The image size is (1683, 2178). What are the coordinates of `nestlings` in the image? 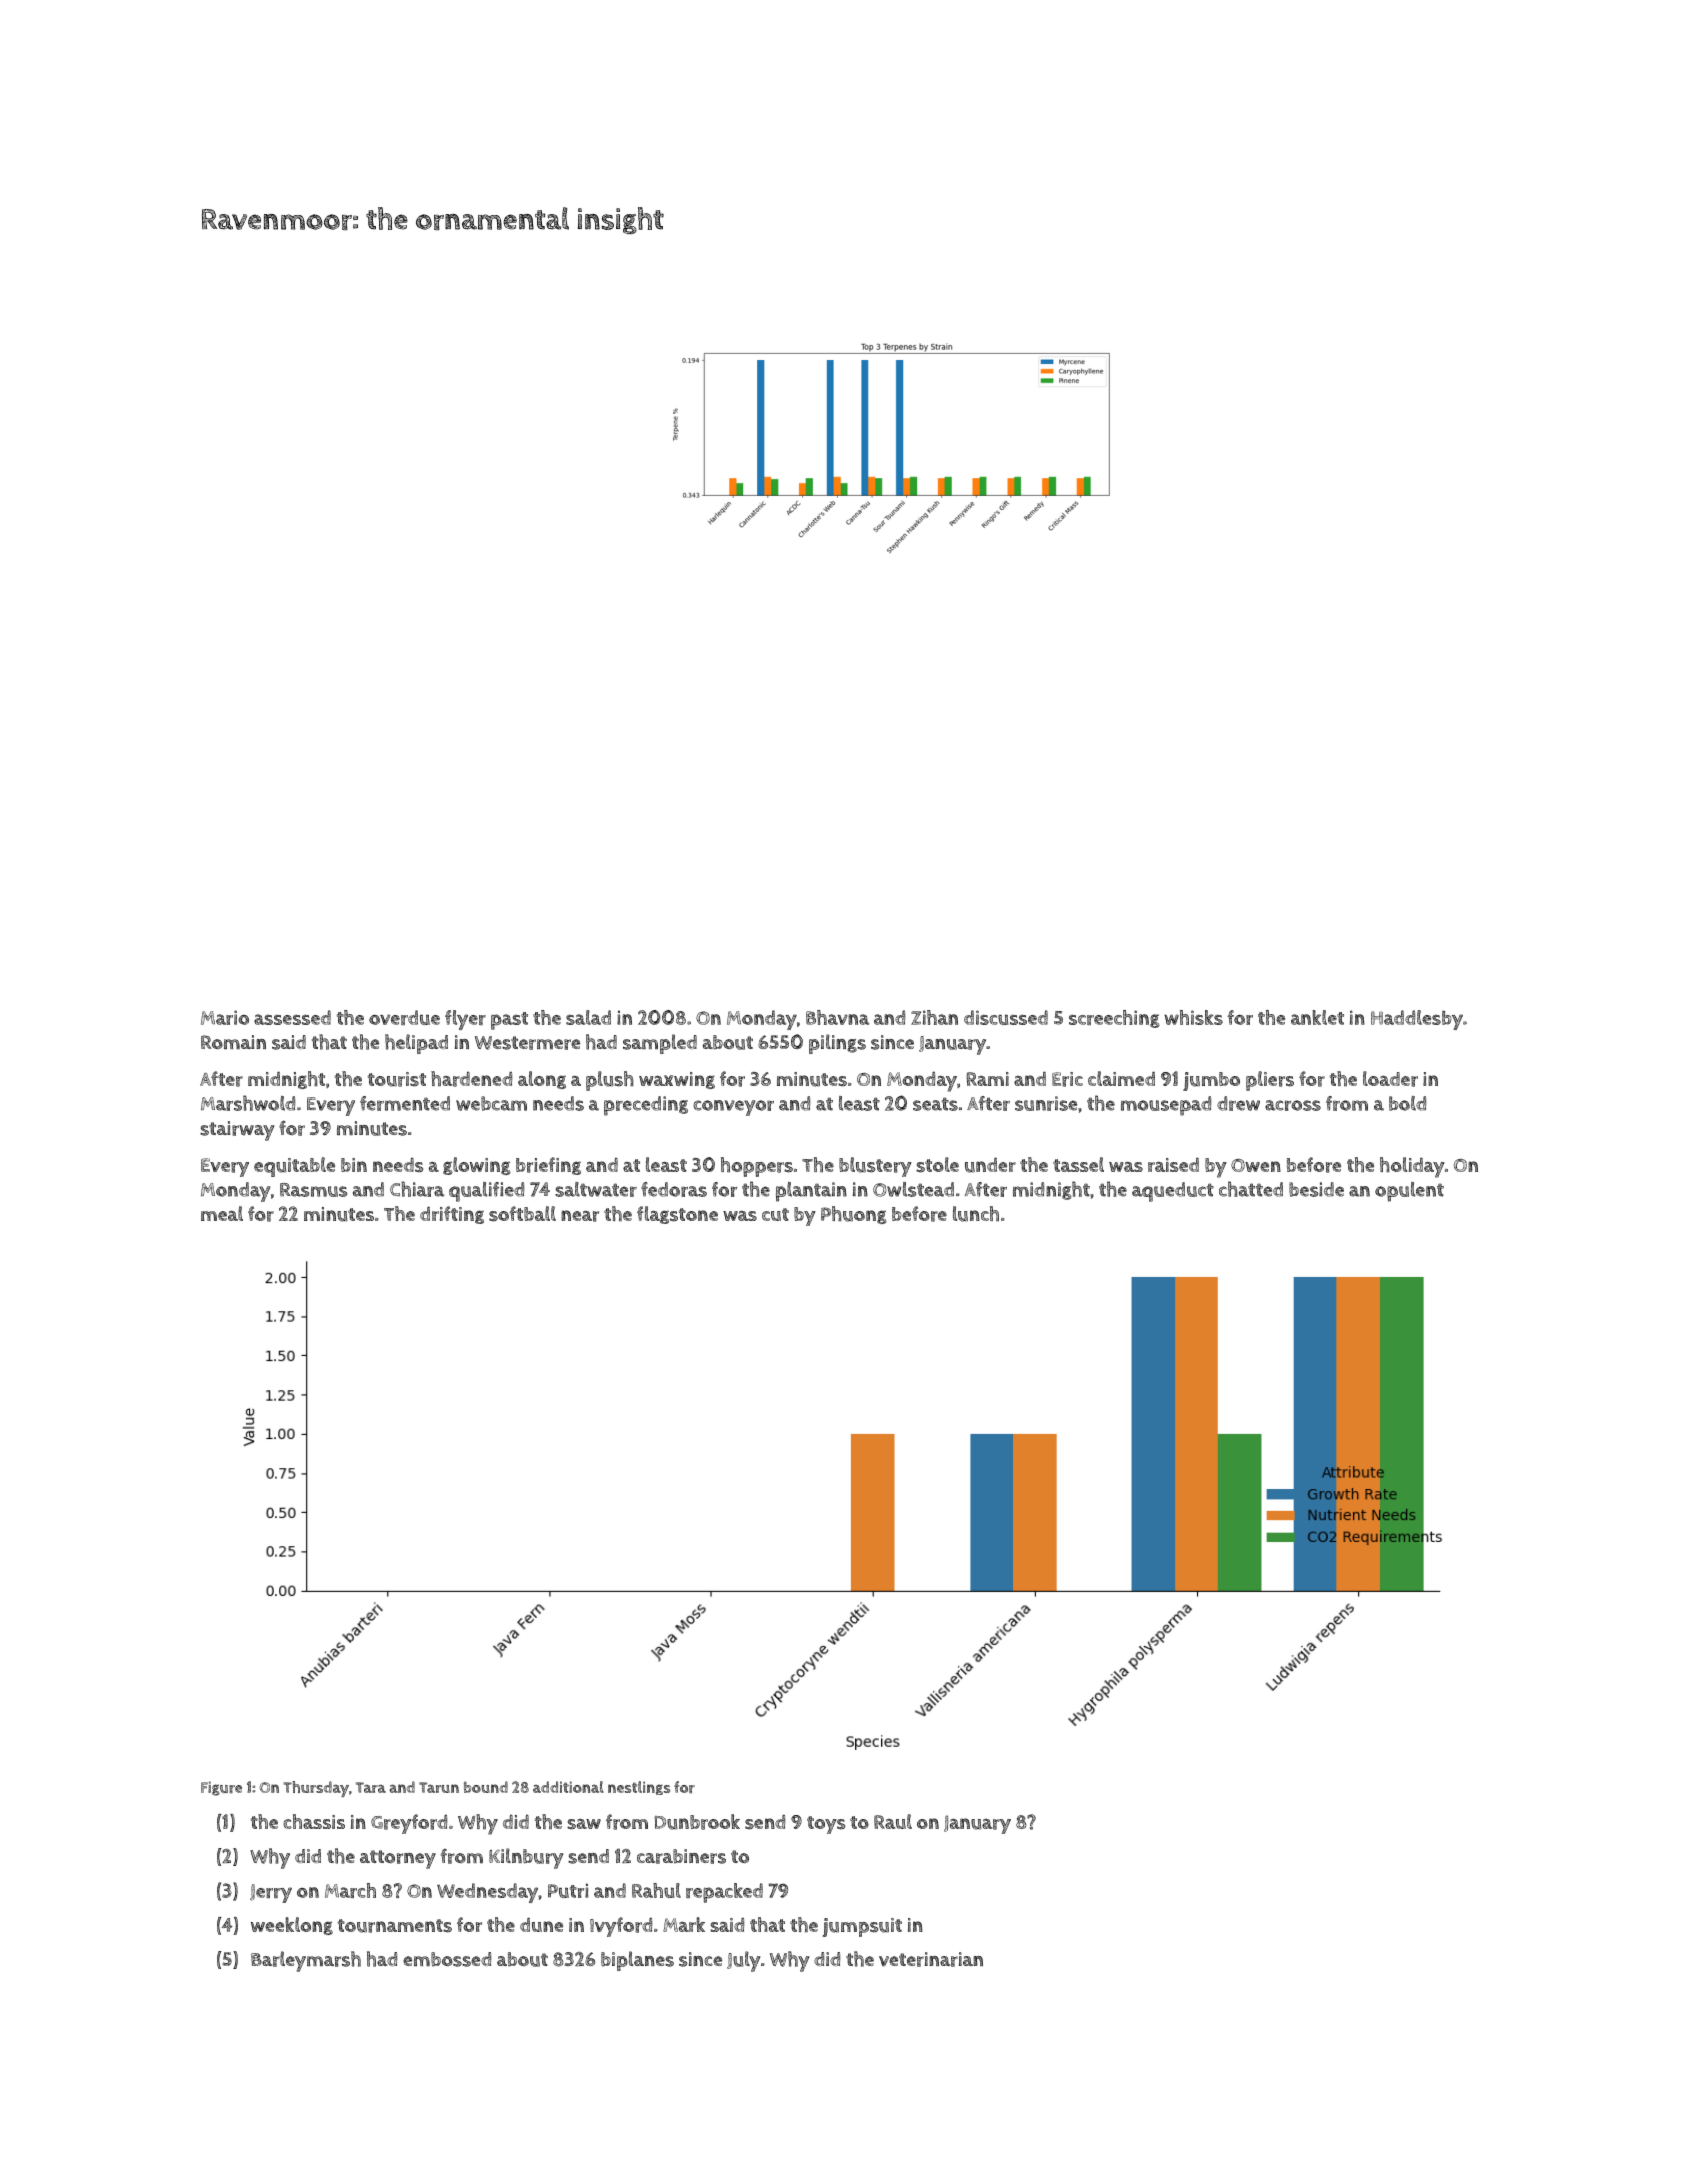 It's located at (639, 1788).
